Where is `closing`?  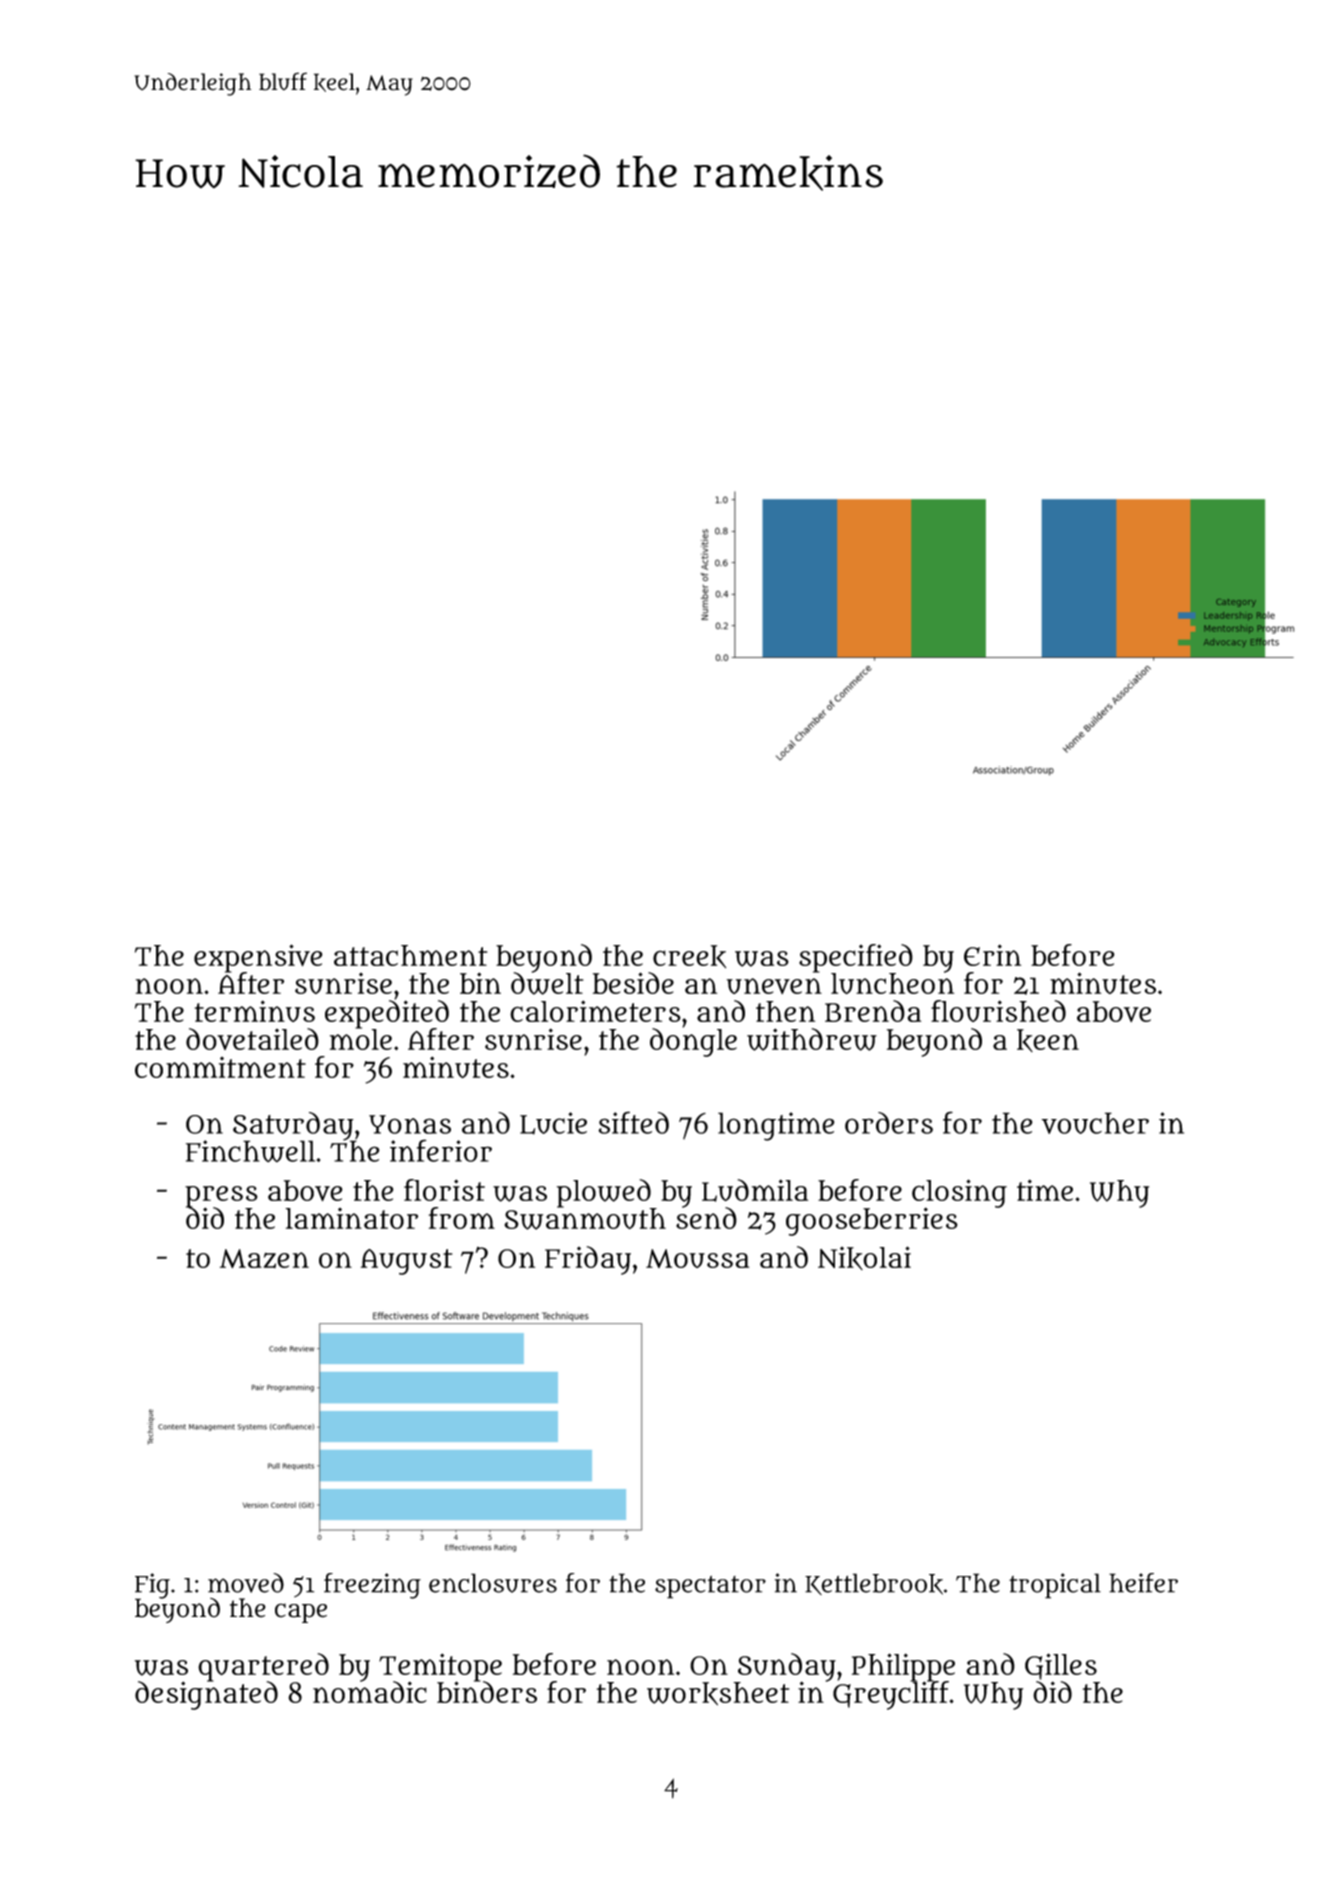
closing is located at coordinates (959, 1193).
